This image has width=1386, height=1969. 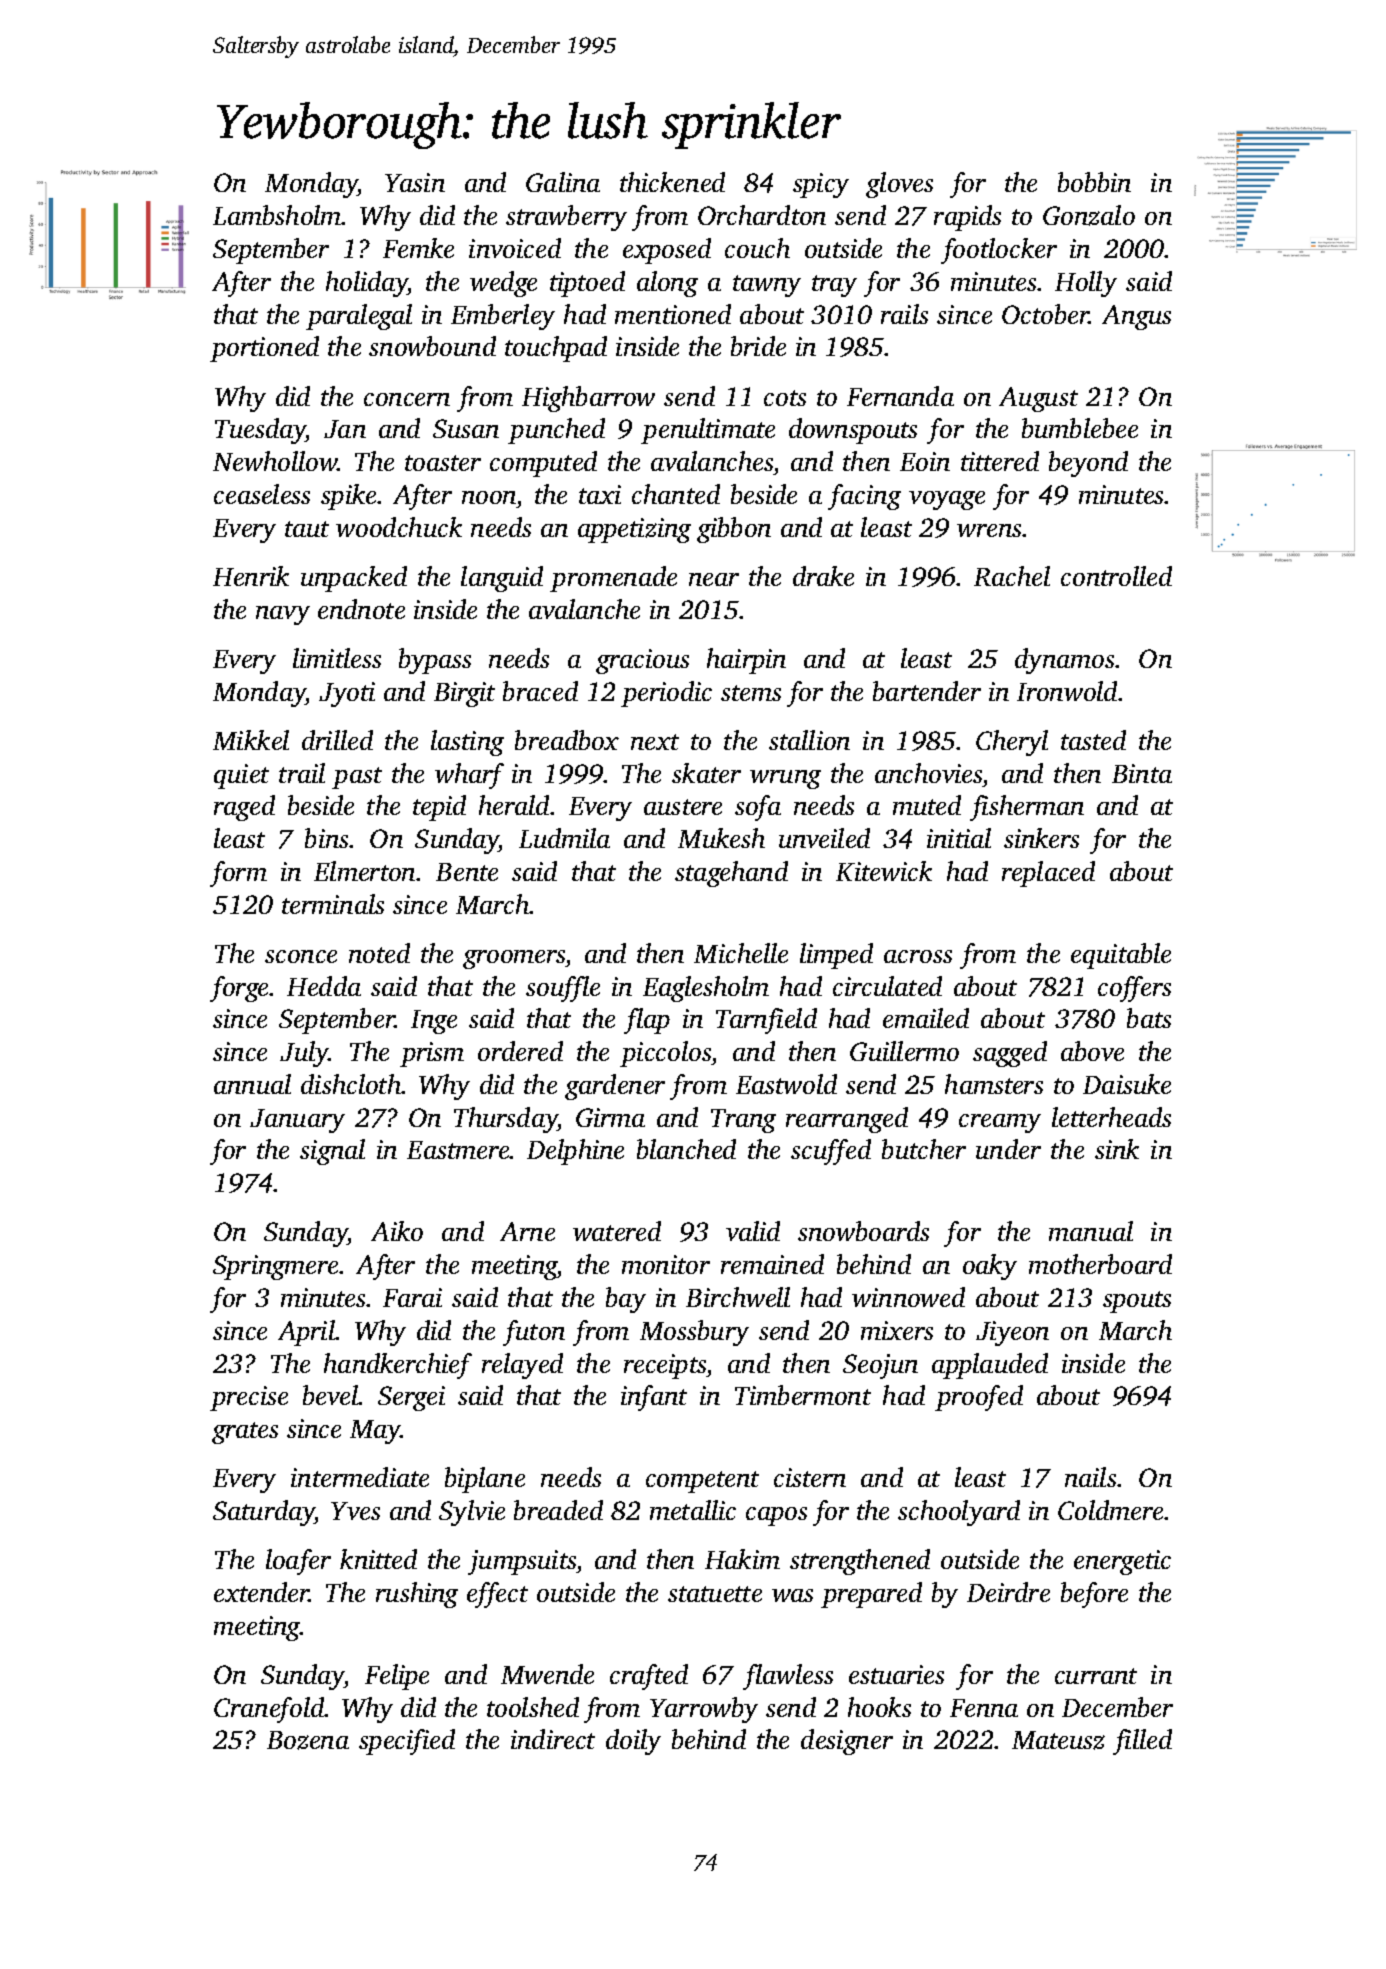 I want to click on above, so click(x=1092, y=1051).
